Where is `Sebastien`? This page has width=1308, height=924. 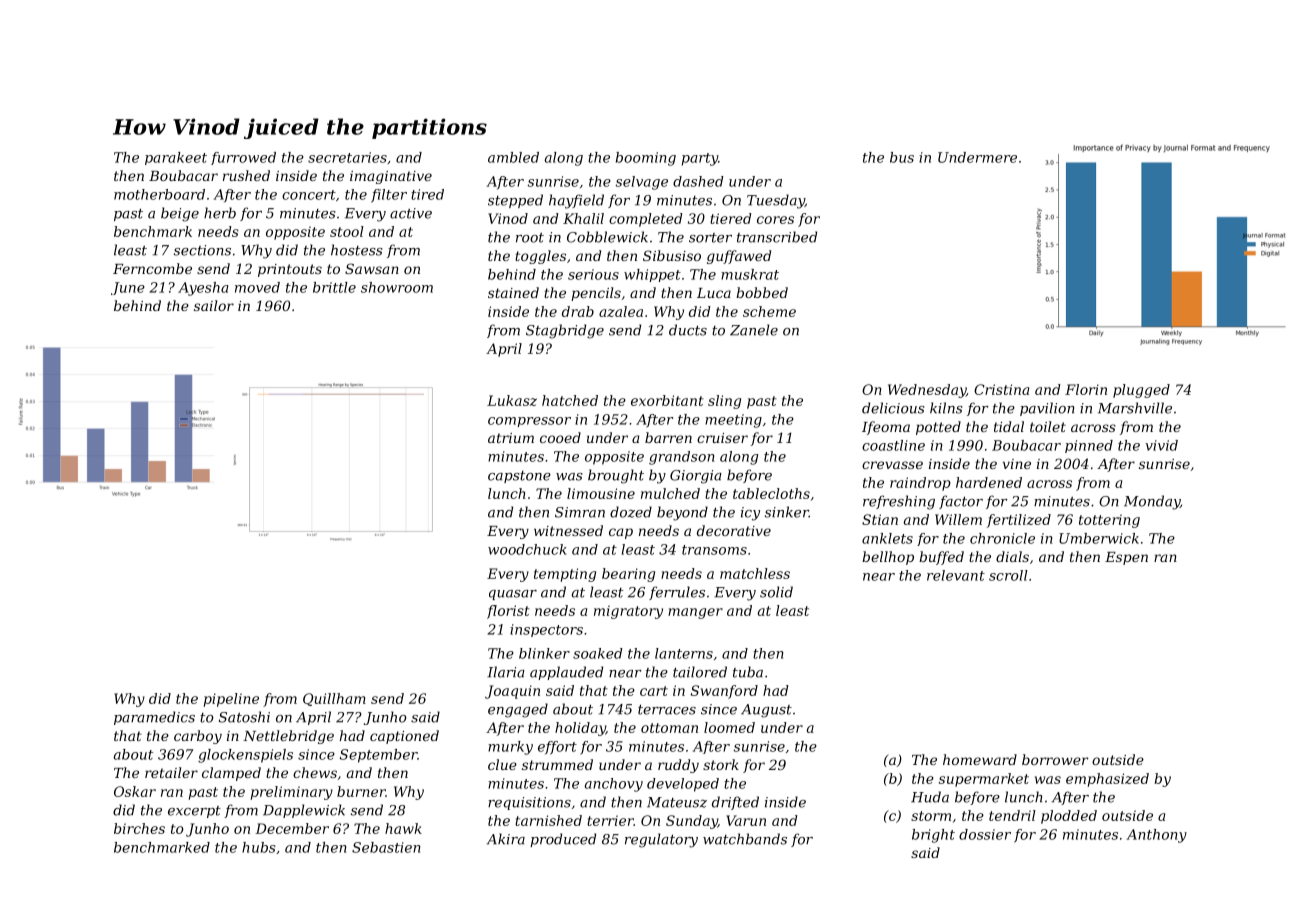
Sebastien is located at coordinates (386, 847).
